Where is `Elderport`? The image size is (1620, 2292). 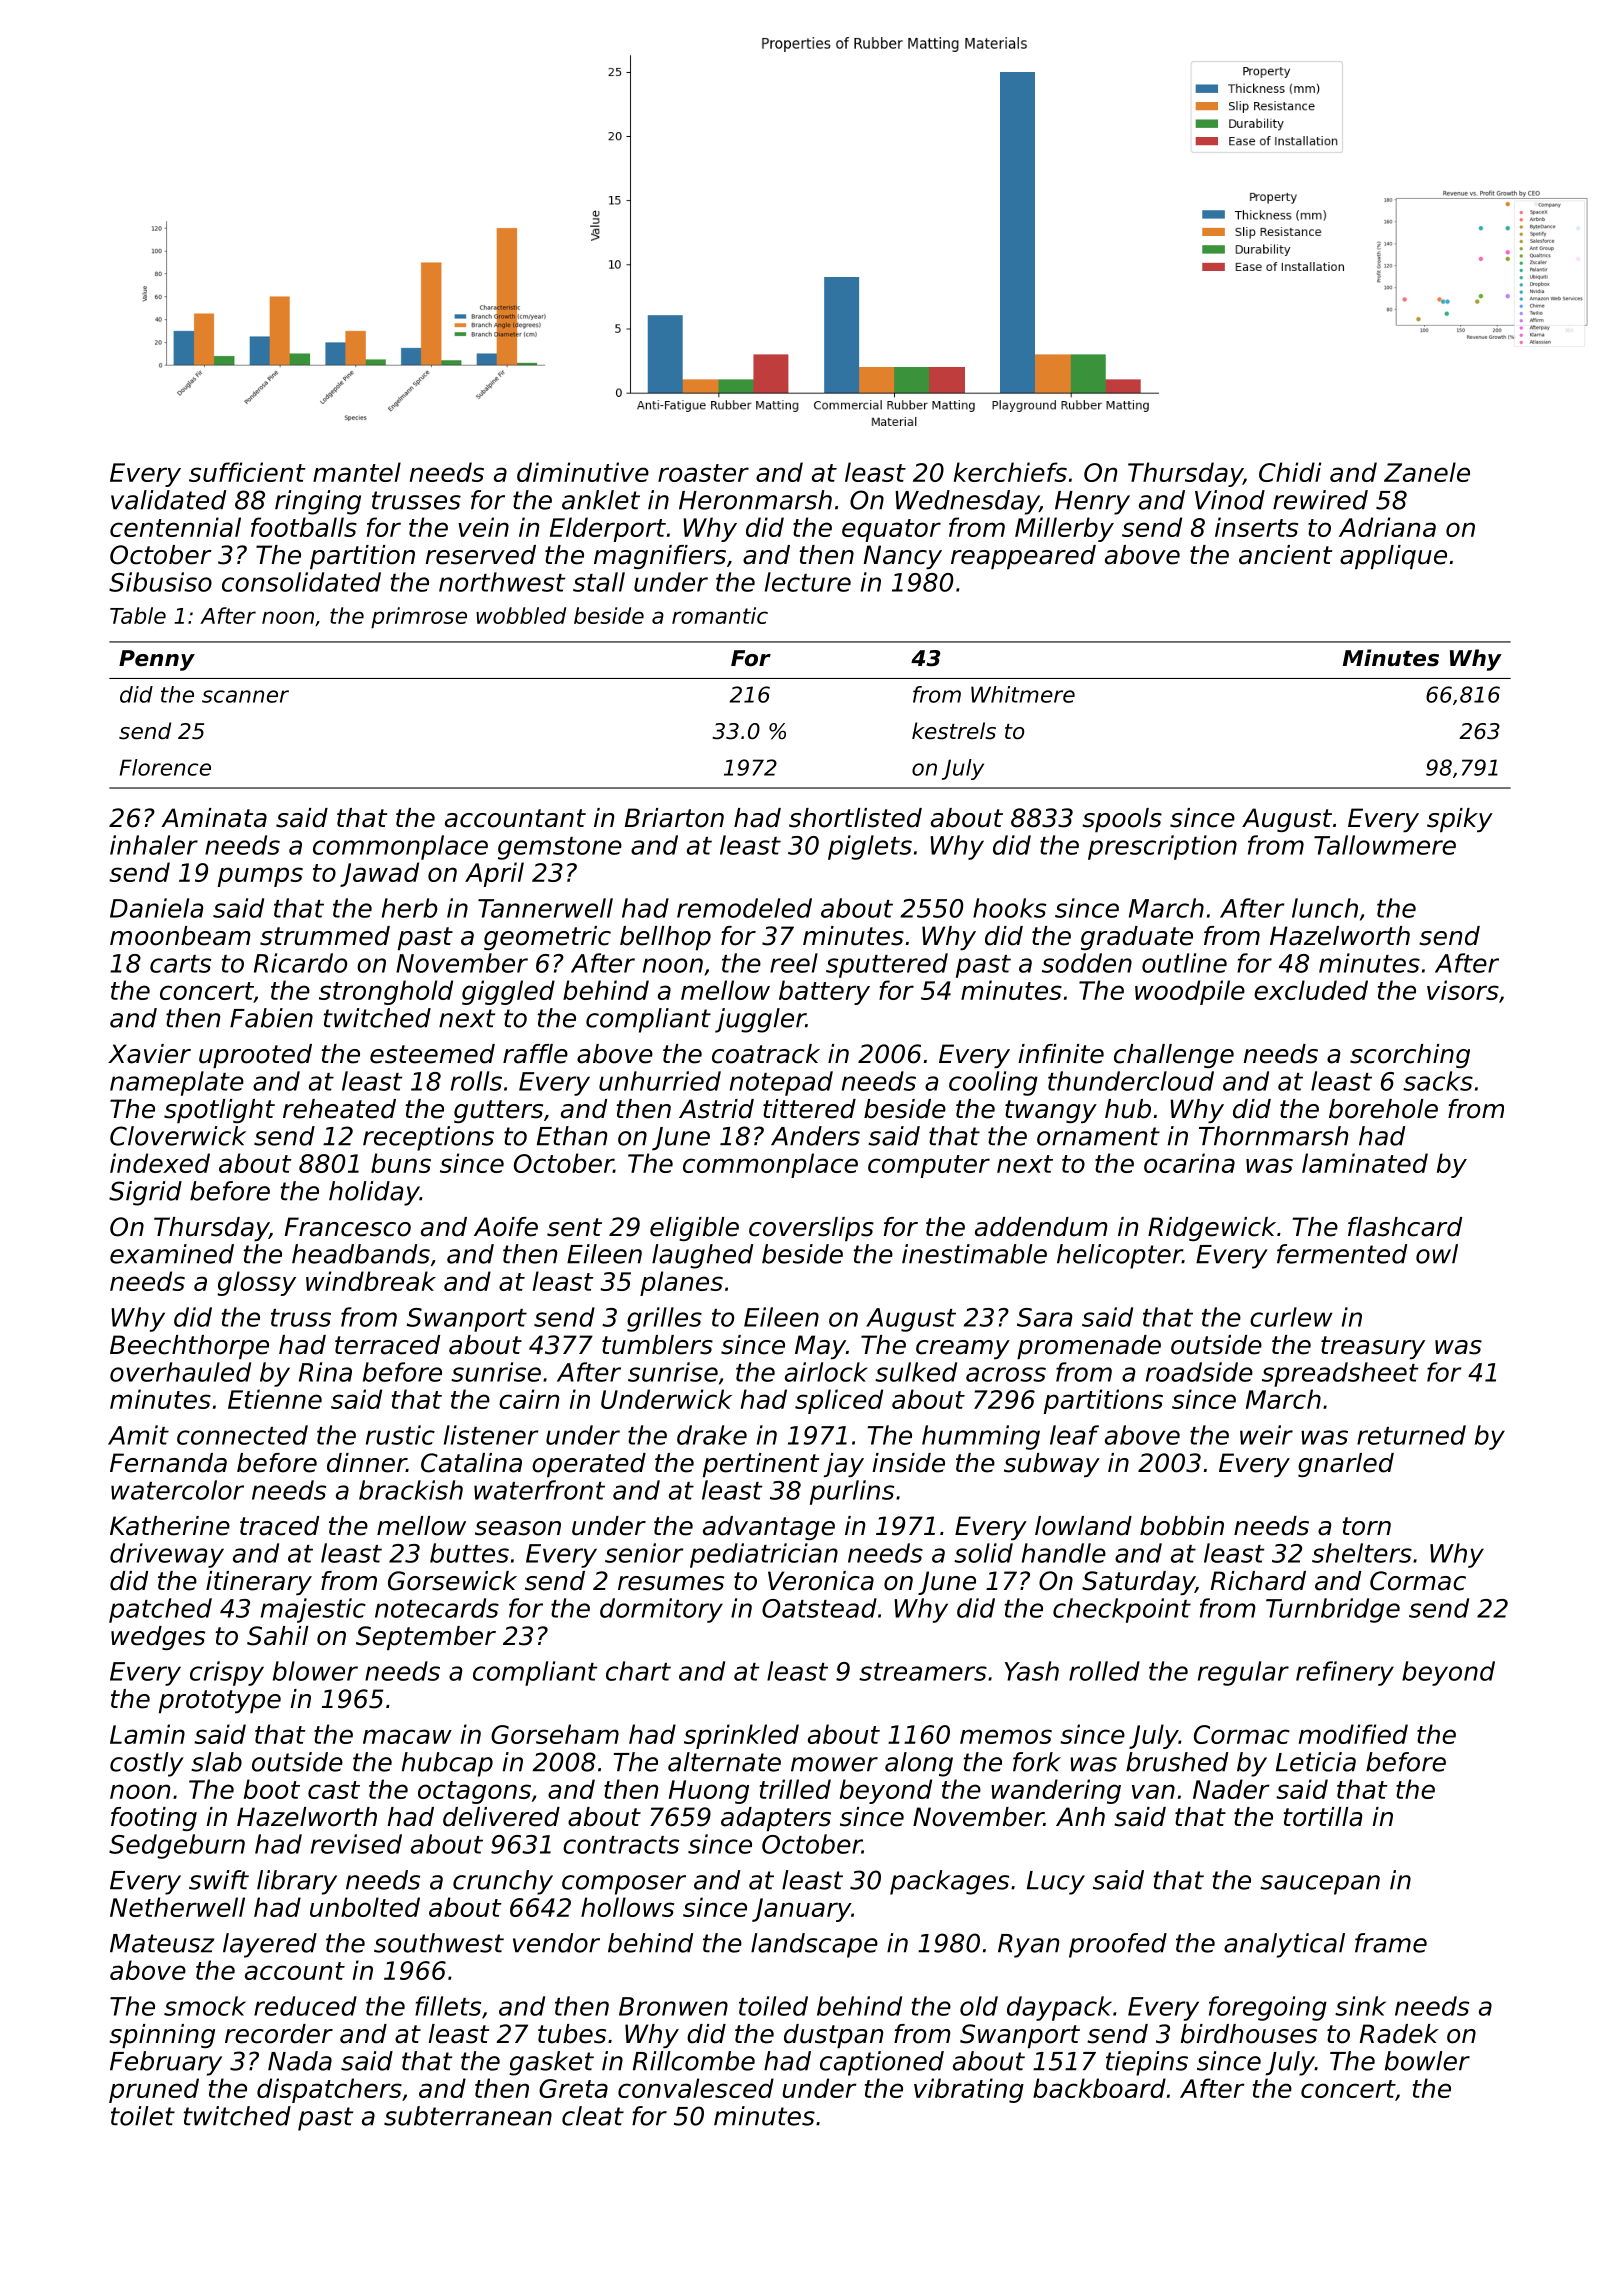
Elderport is located at coordinates (608, 529).
